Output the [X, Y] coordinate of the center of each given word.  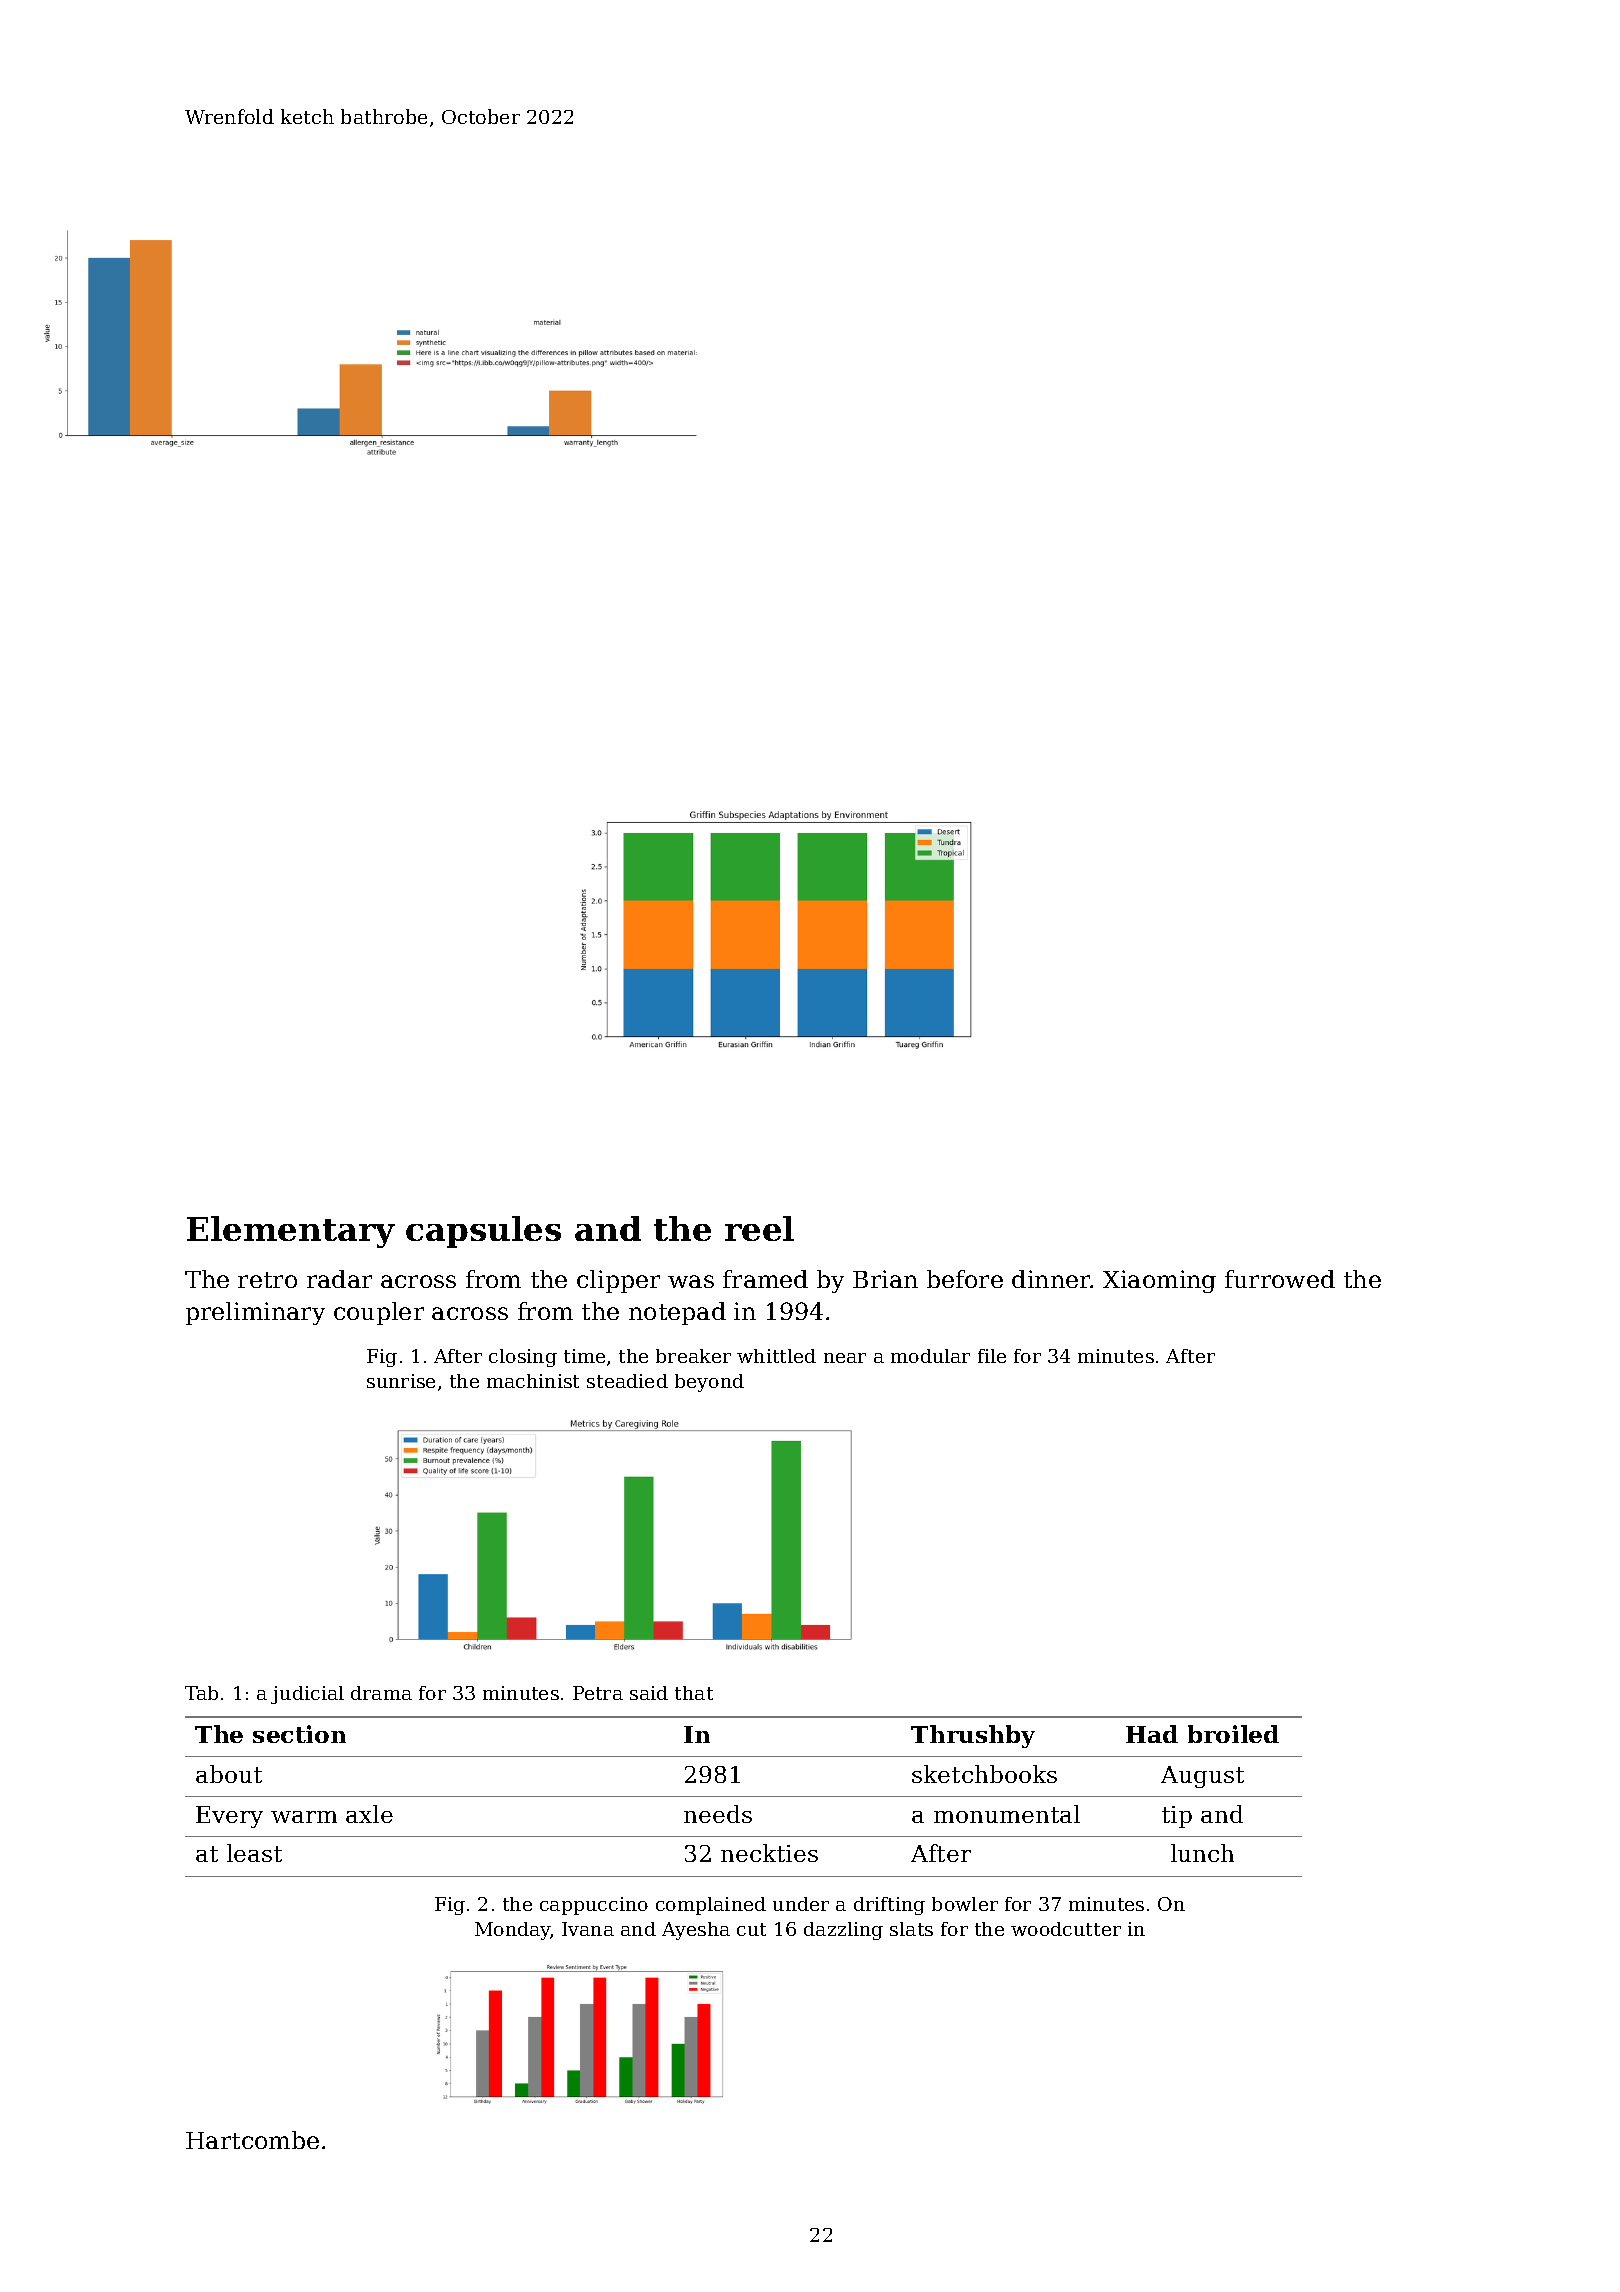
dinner [1051, 1279]
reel [759, 1228]
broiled [1233, 1734]
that [694, 1693]
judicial [307, 1695]
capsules [483, 1232]
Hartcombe [252, 2140]
